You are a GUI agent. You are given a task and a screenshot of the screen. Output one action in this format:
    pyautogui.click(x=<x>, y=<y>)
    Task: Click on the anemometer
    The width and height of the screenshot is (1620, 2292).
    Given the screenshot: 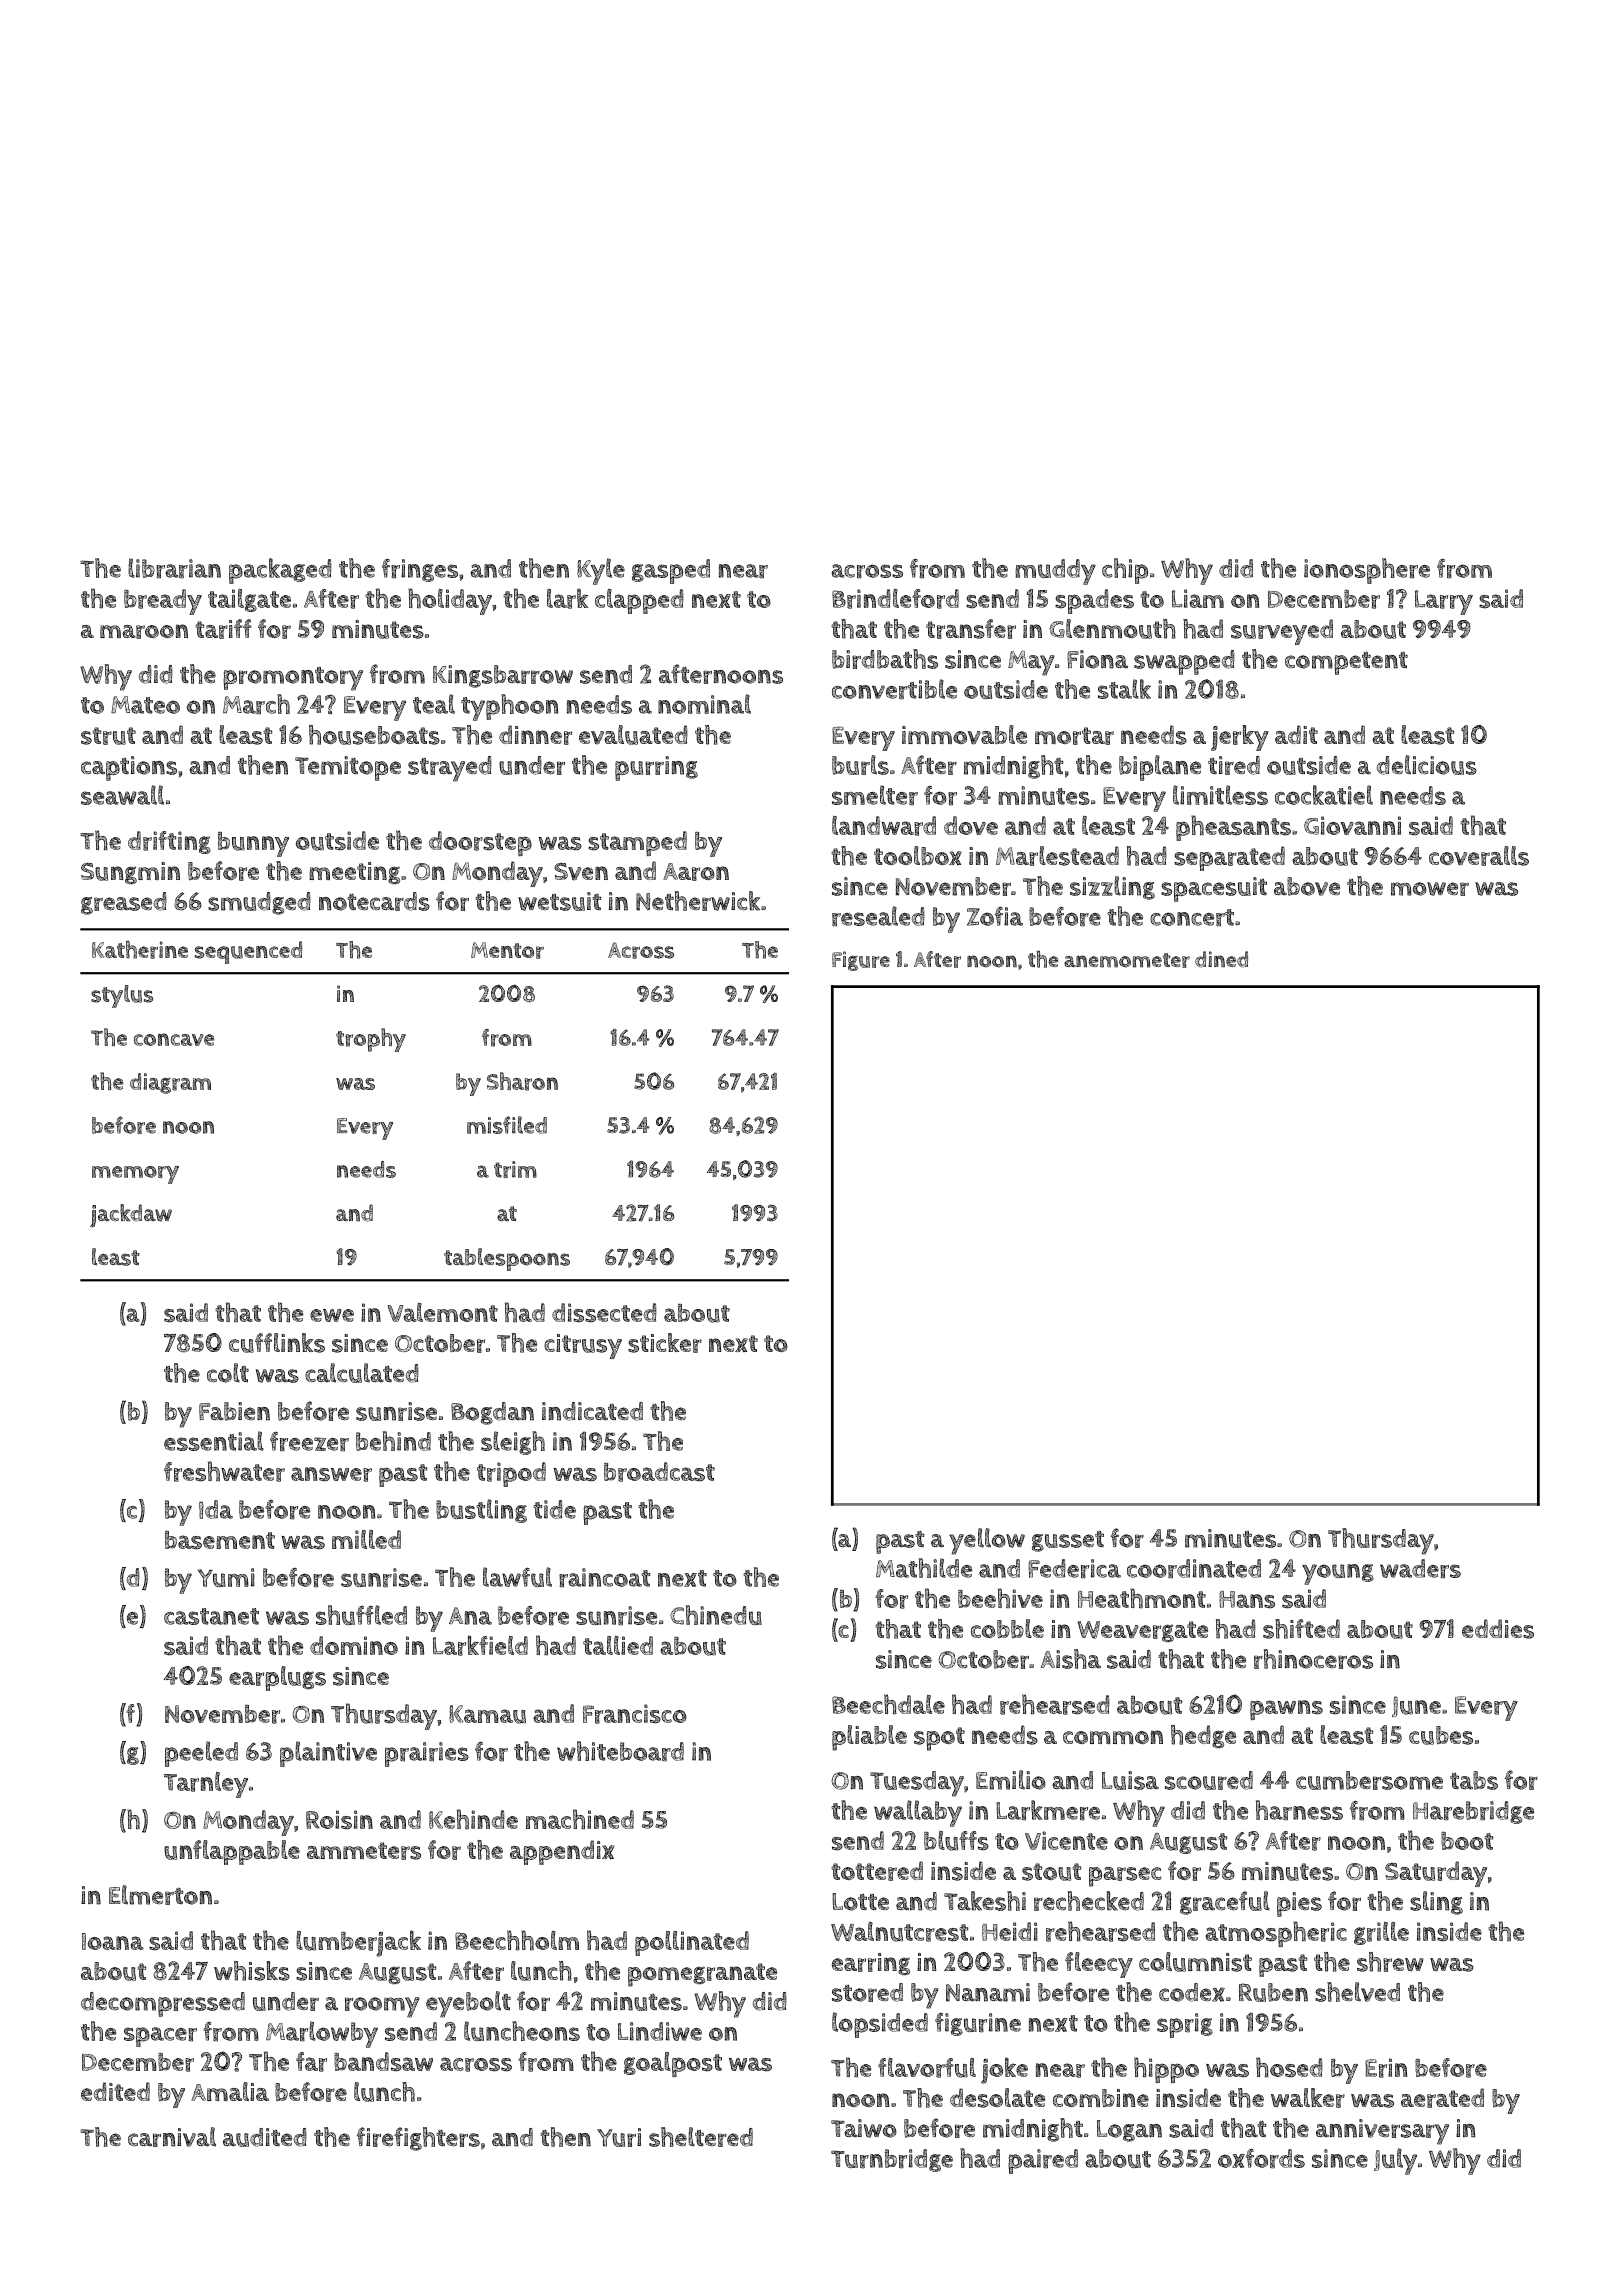 What is the action you would take?
    pyautogui.click(x=1127, y=960)
